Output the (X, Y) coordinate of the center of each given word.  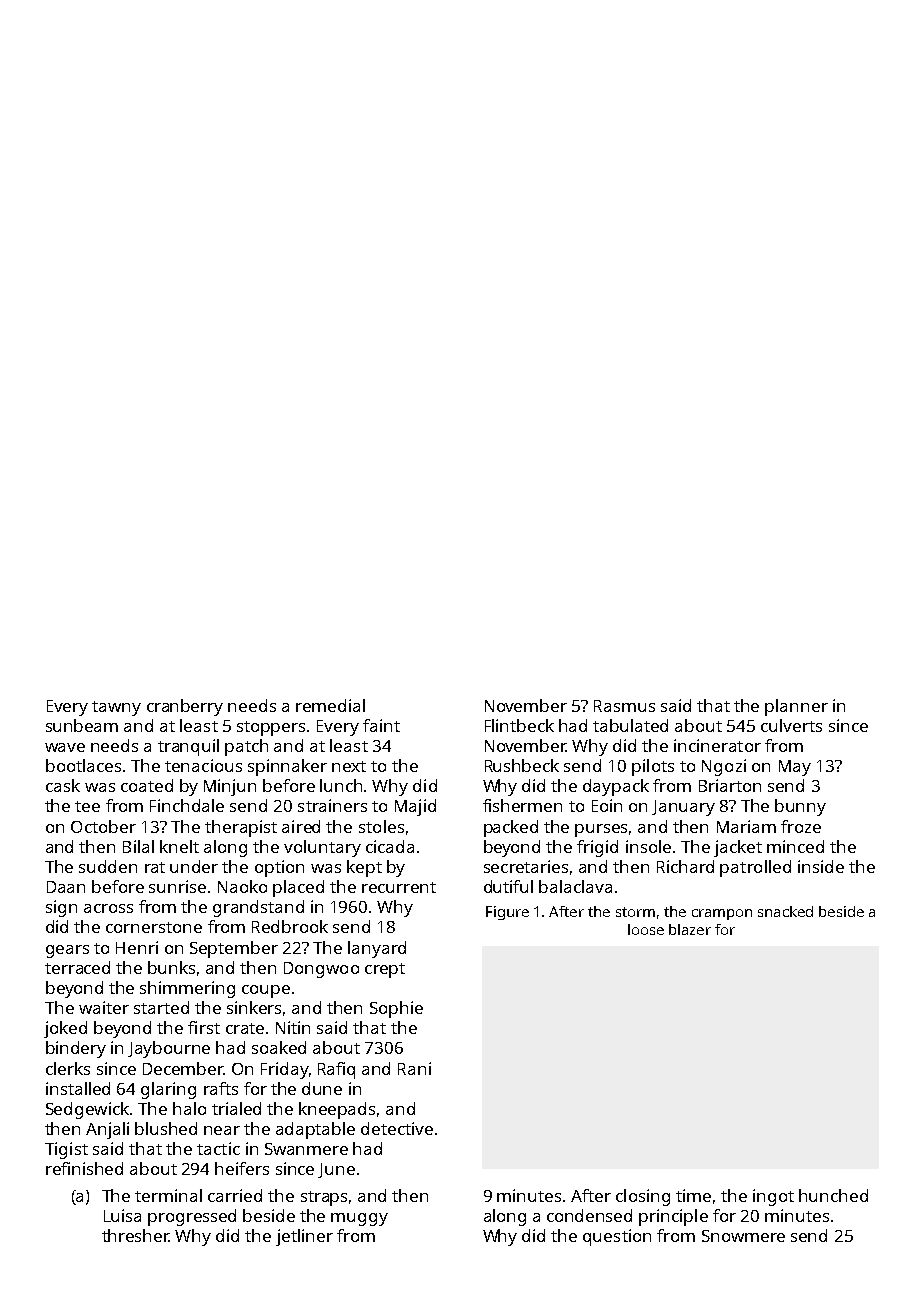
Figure (507, 913)
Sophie (396, 1009)
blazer (690, 929)
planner (796, 707)
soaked (279, 1047)
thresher (135, 1235)
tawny (116, 708)
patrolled (755, 868)
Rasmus (624, 706)
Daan (66, 887)
